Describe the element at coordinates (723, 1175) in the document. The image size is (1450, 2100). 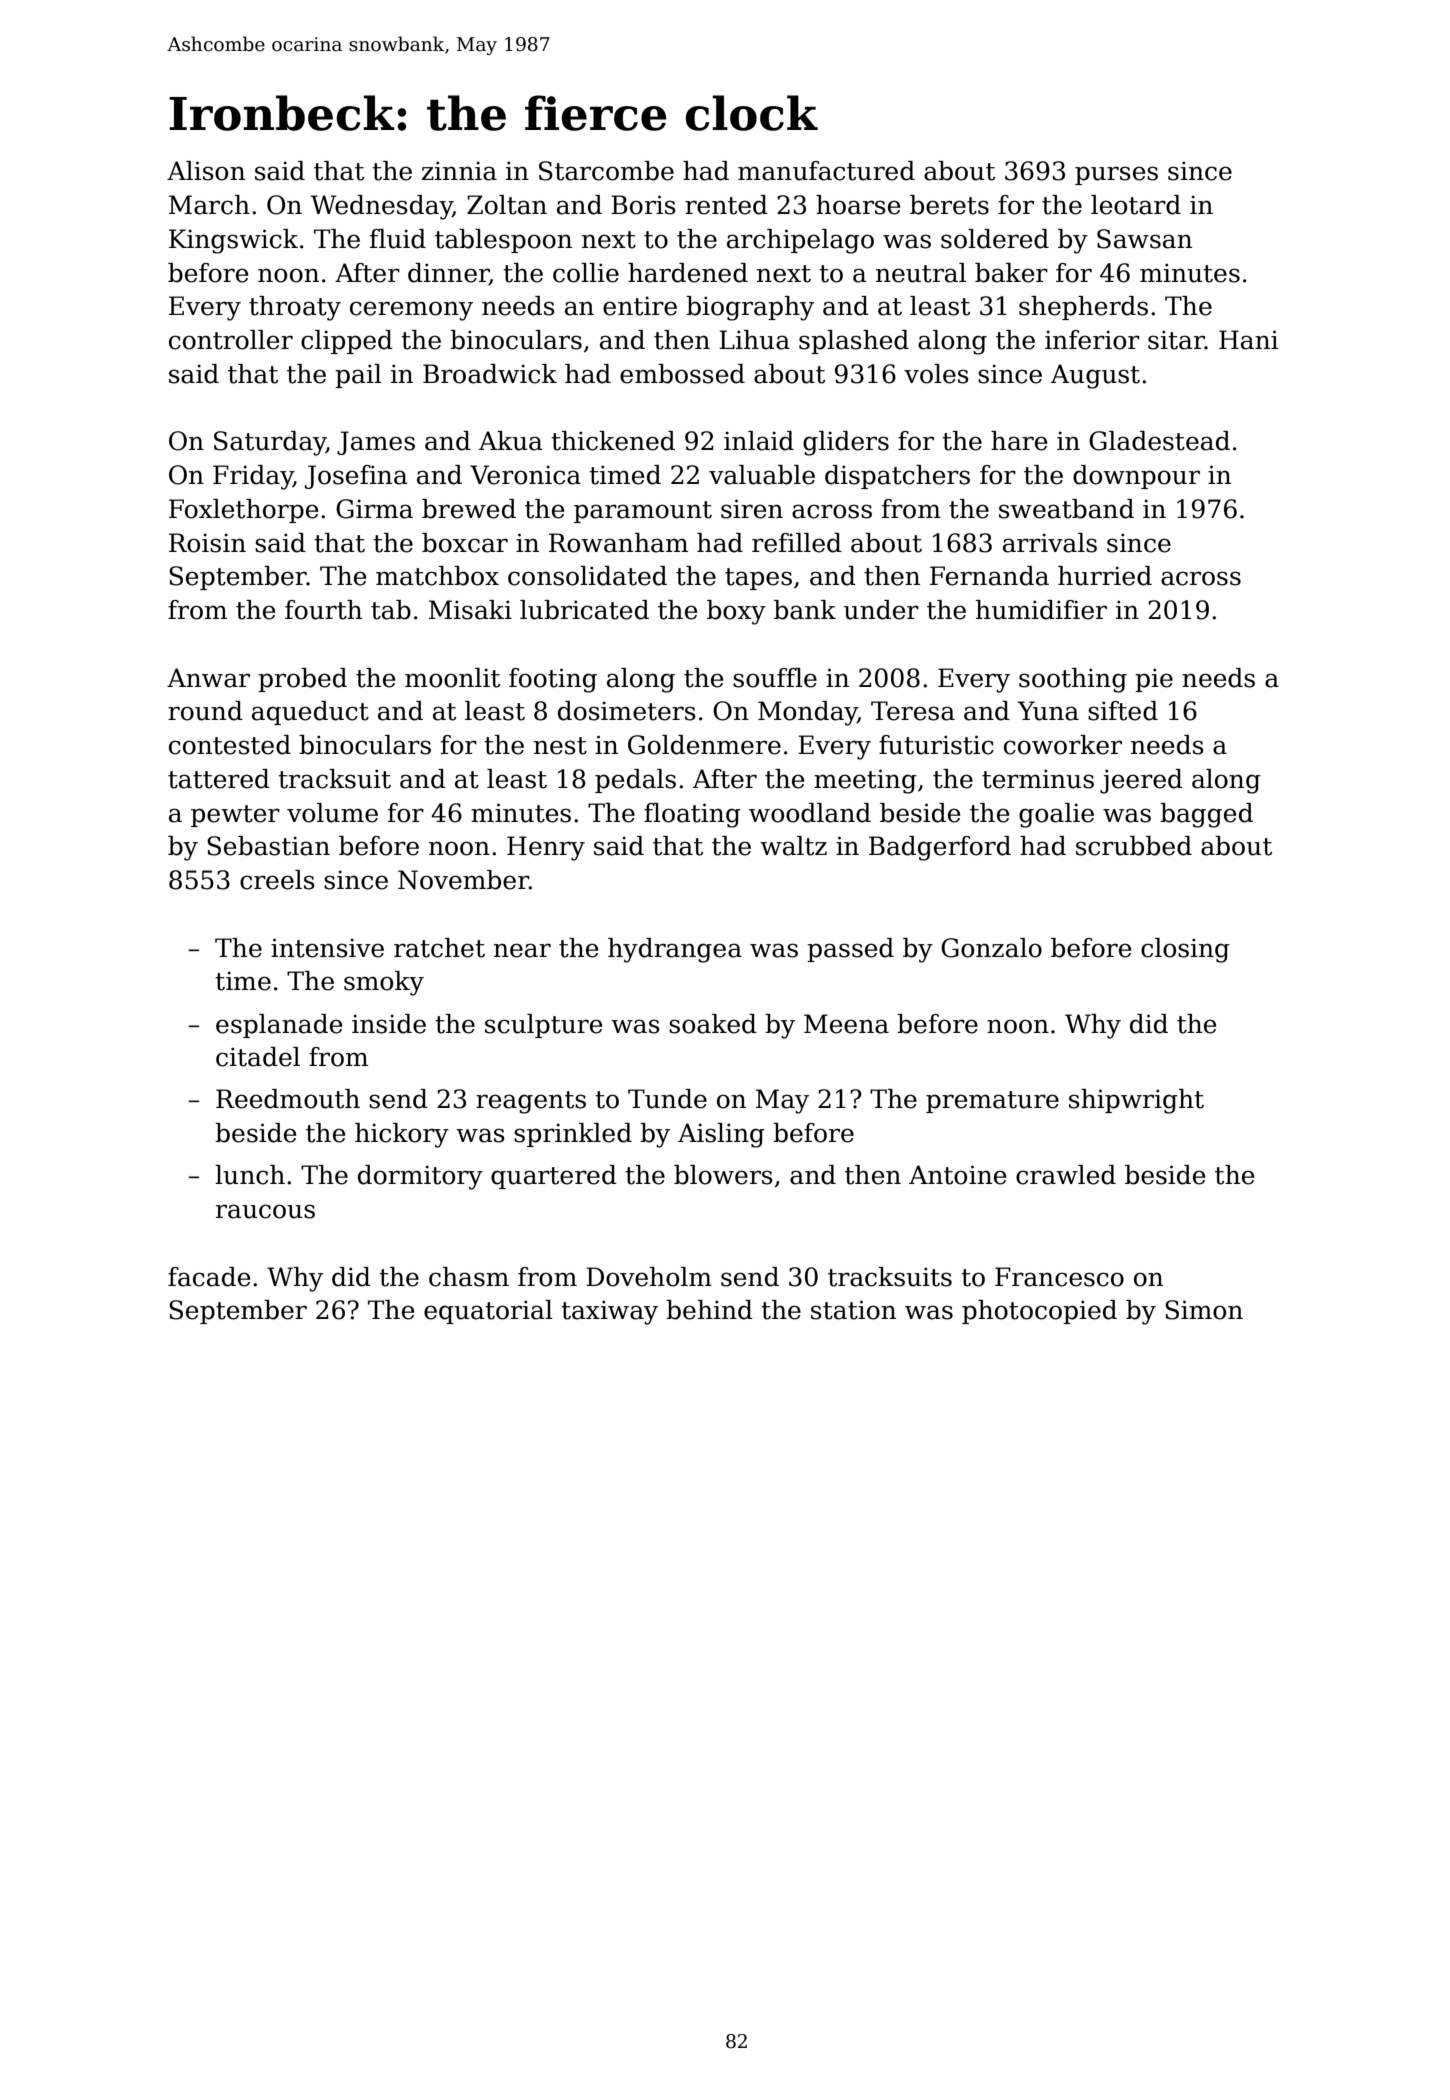
I see `blowers` at that location.
